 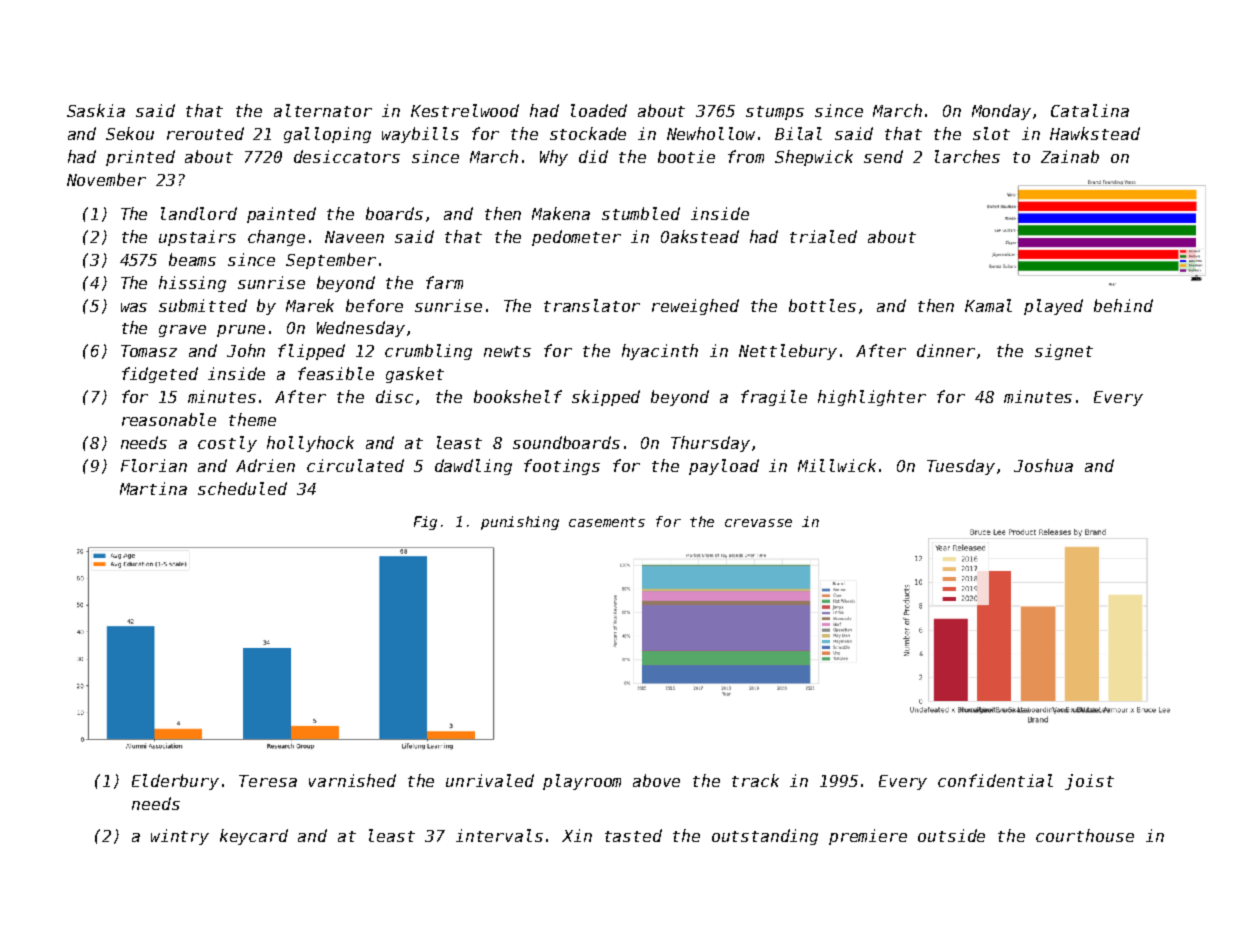 I want to click on confidential, so click(x=995, y=780).
